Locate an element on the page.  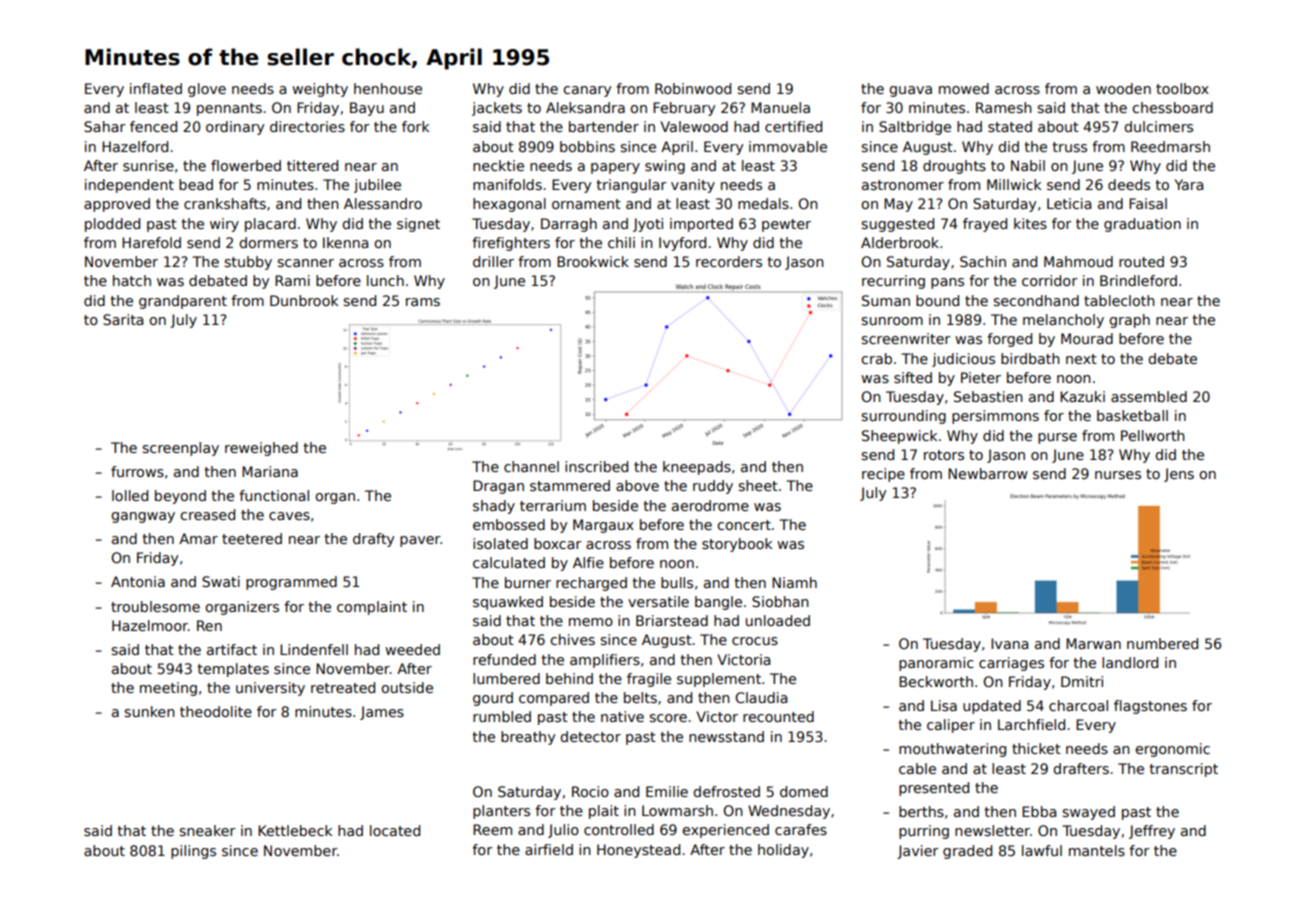
airfield is located at coordinates (549, 849).
